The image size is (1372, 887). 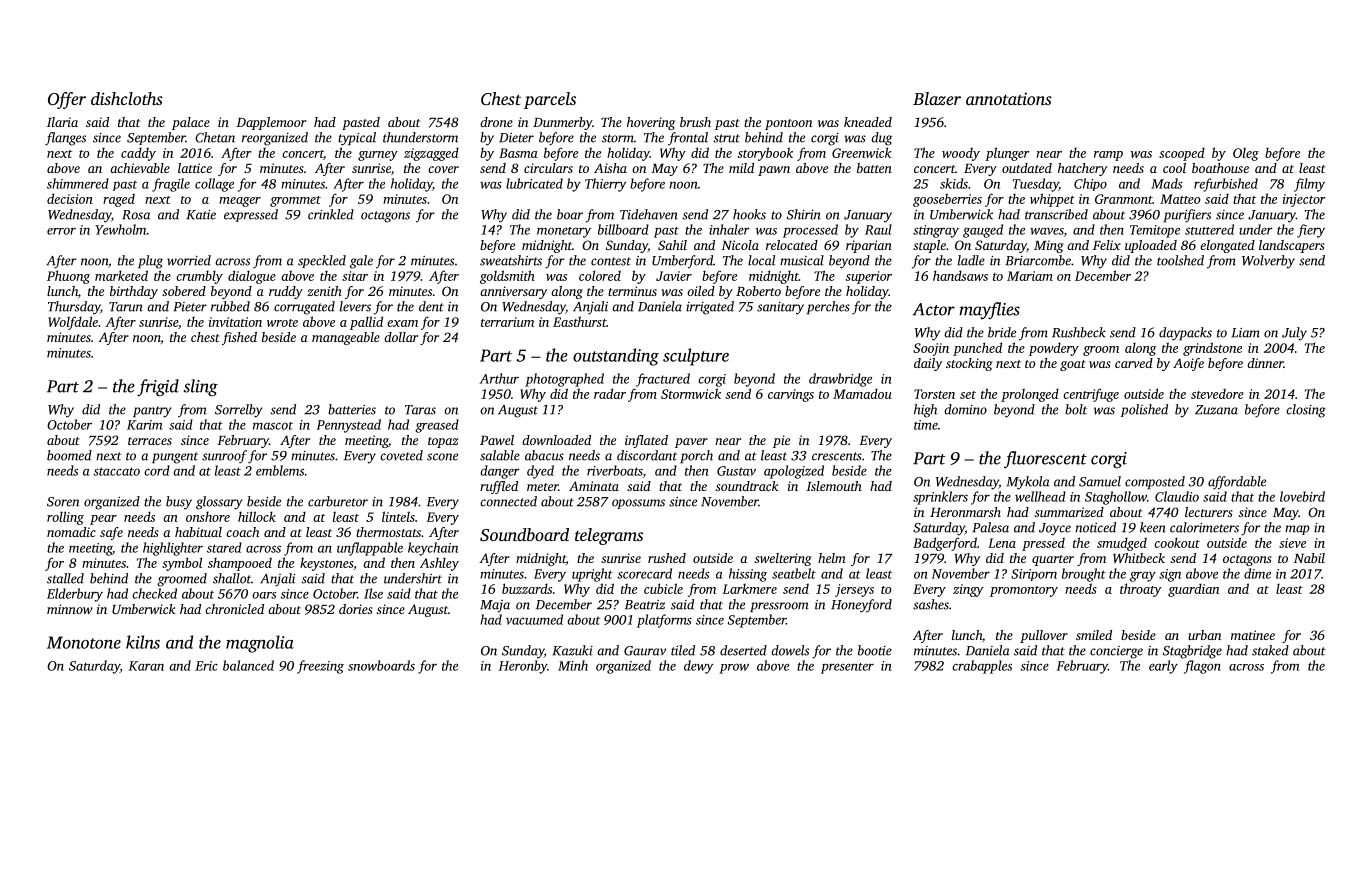 What do you see at coordinates (610, 393) in the screenshot?
I see `radar` at bounding box center [610, 393].
